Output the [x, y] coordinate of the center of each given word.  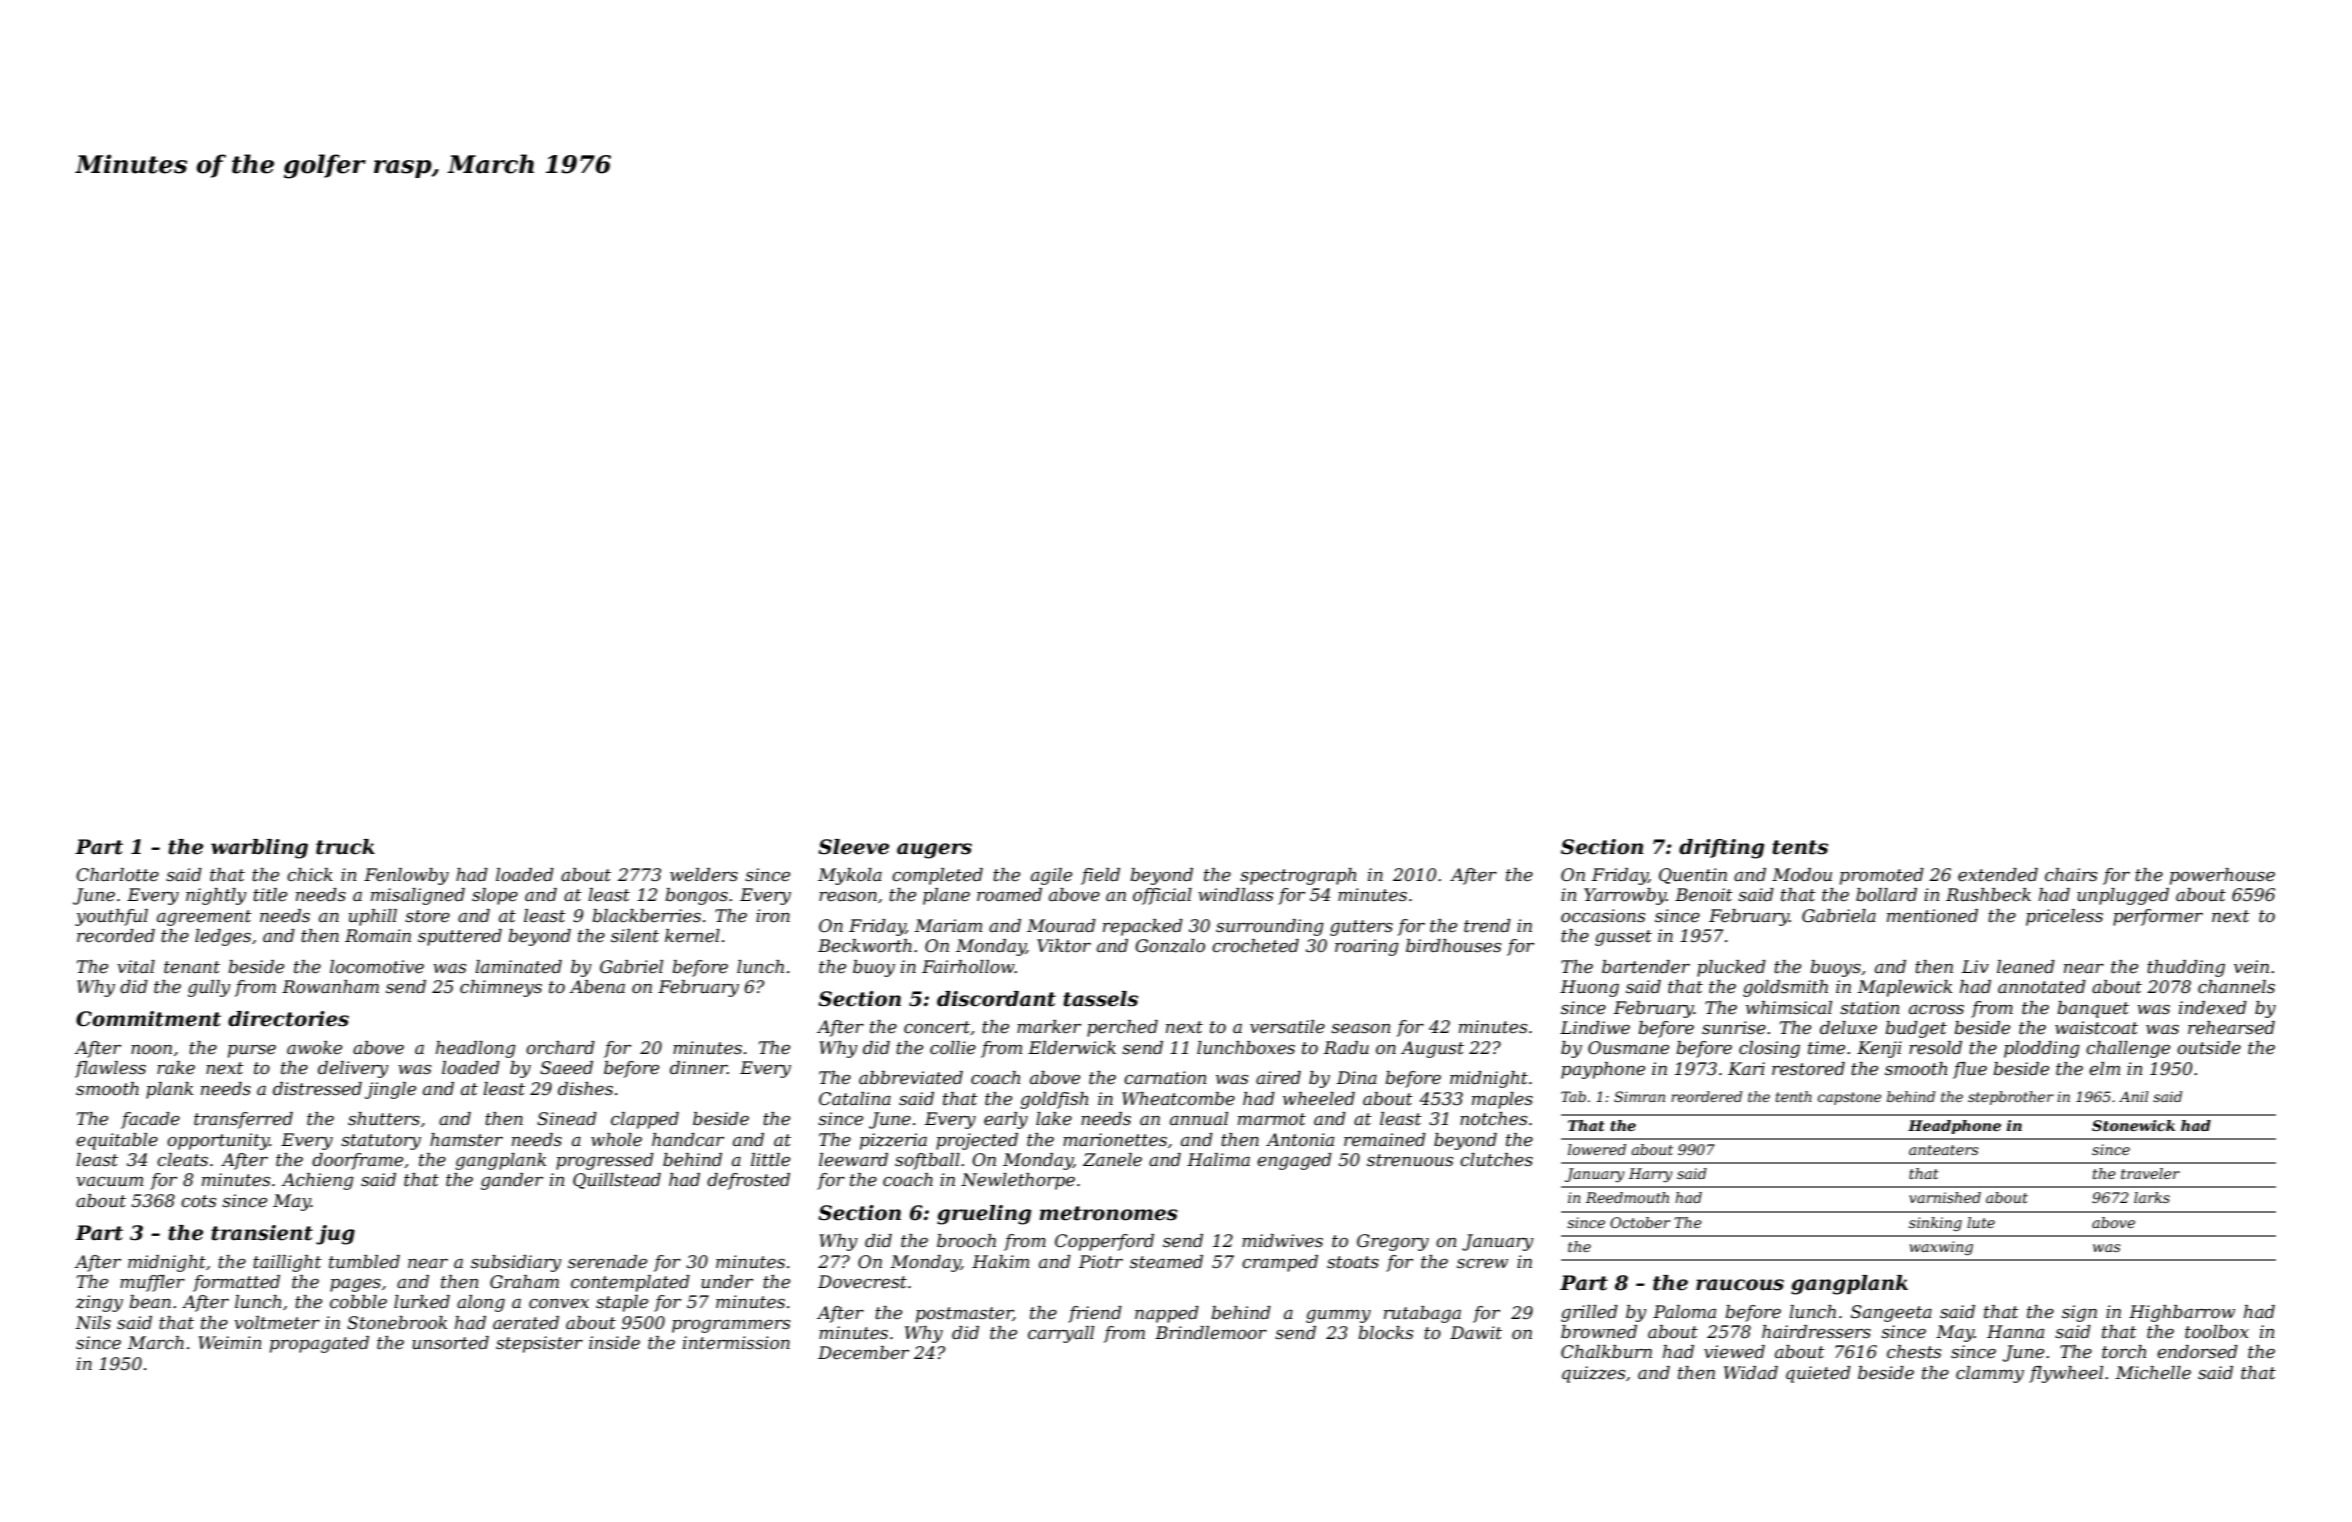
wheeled [1319, 1099]
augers [934, 851]
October [1640, 1222]
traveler [2150, 1173]
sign [2079, 1313]
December [863, 1353]
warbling [259, 849]
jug [335, 1235]
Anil [2133, 1096]
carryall [1061, 1334]
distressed [317, 1089]
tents [1800, 847]
